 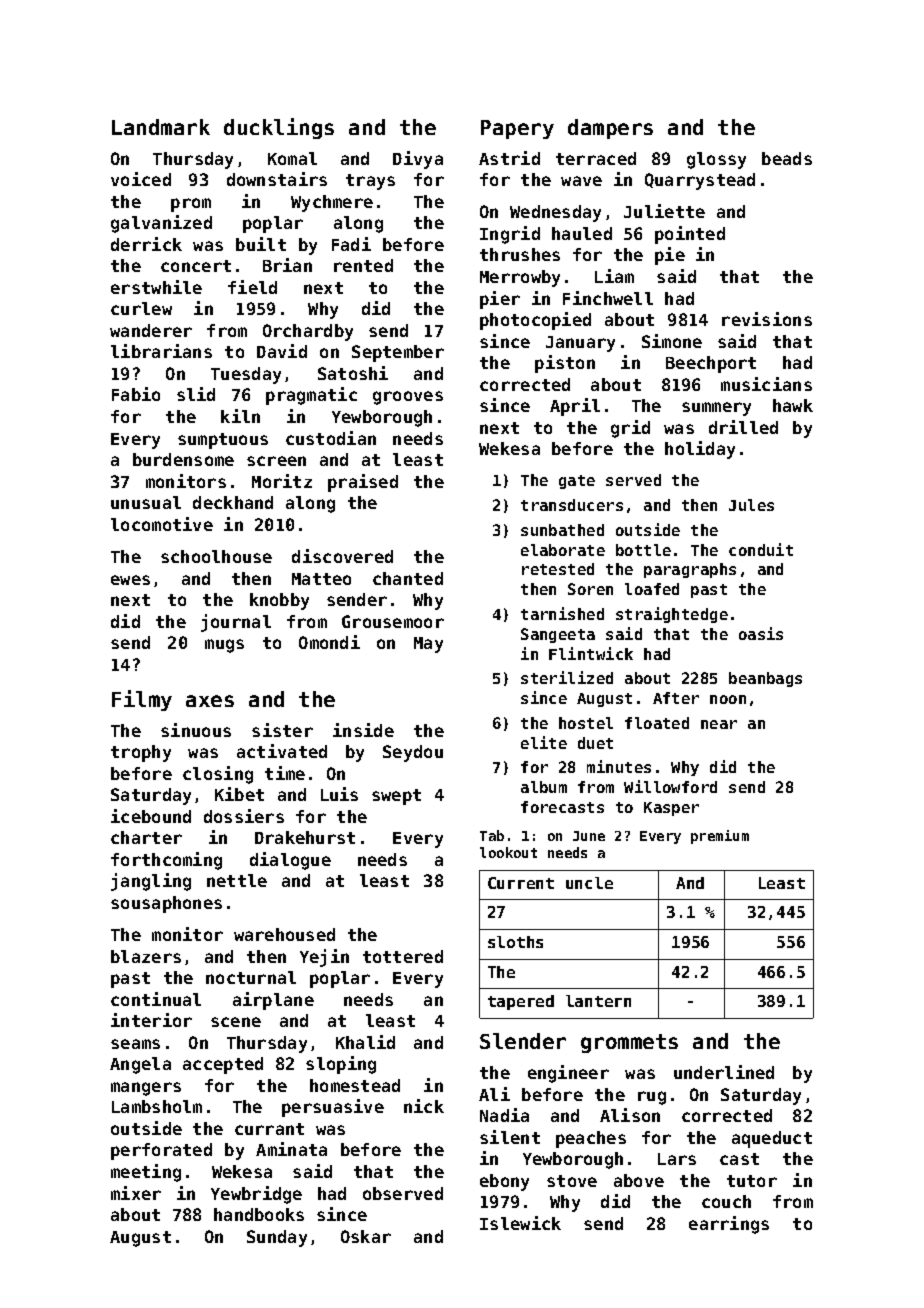 I want to click on earrings, so click(x=729, y=1225).
